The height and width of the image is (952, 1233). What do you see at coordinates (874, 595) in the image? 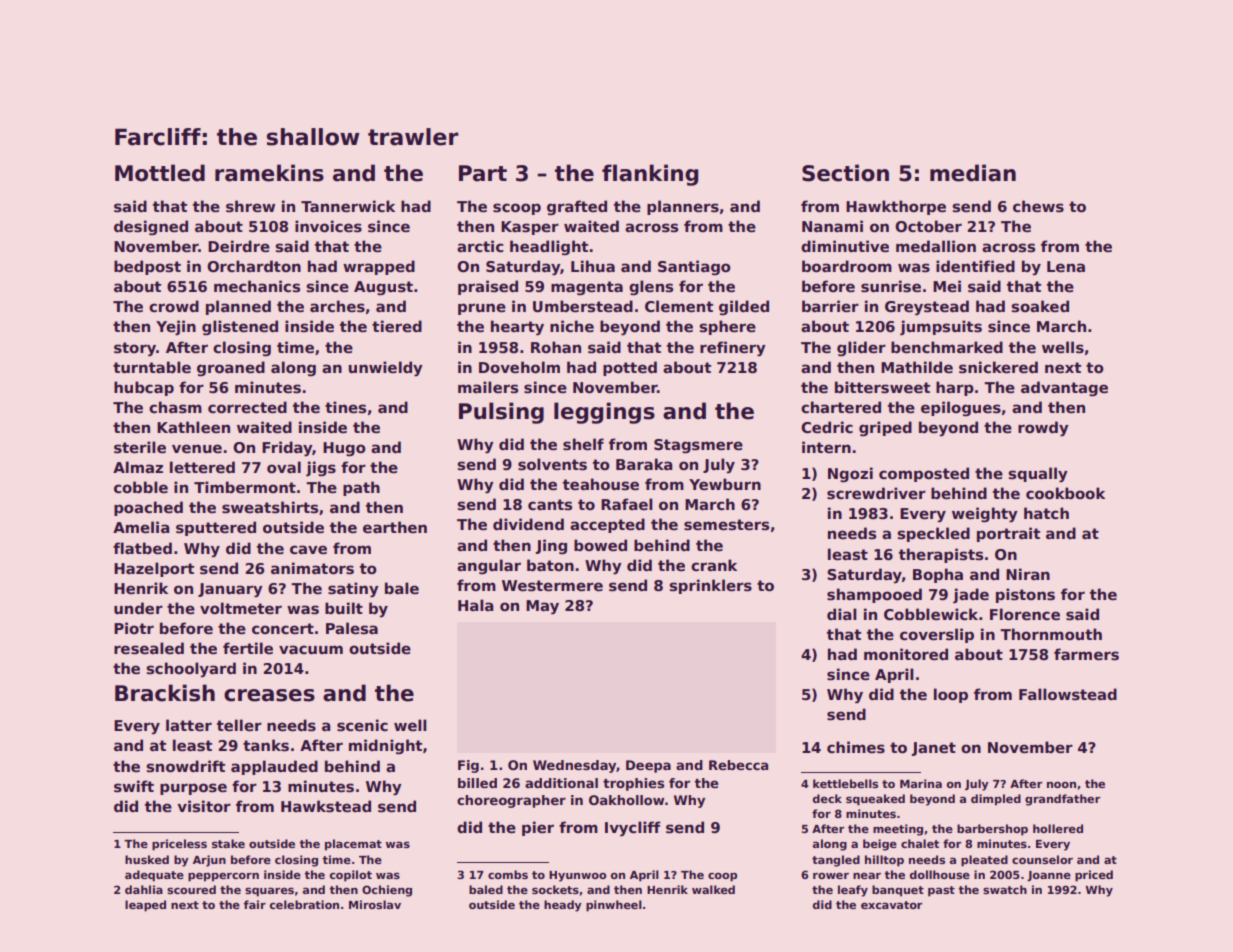
I see `shampooed` at bounding box center [874, 595].
